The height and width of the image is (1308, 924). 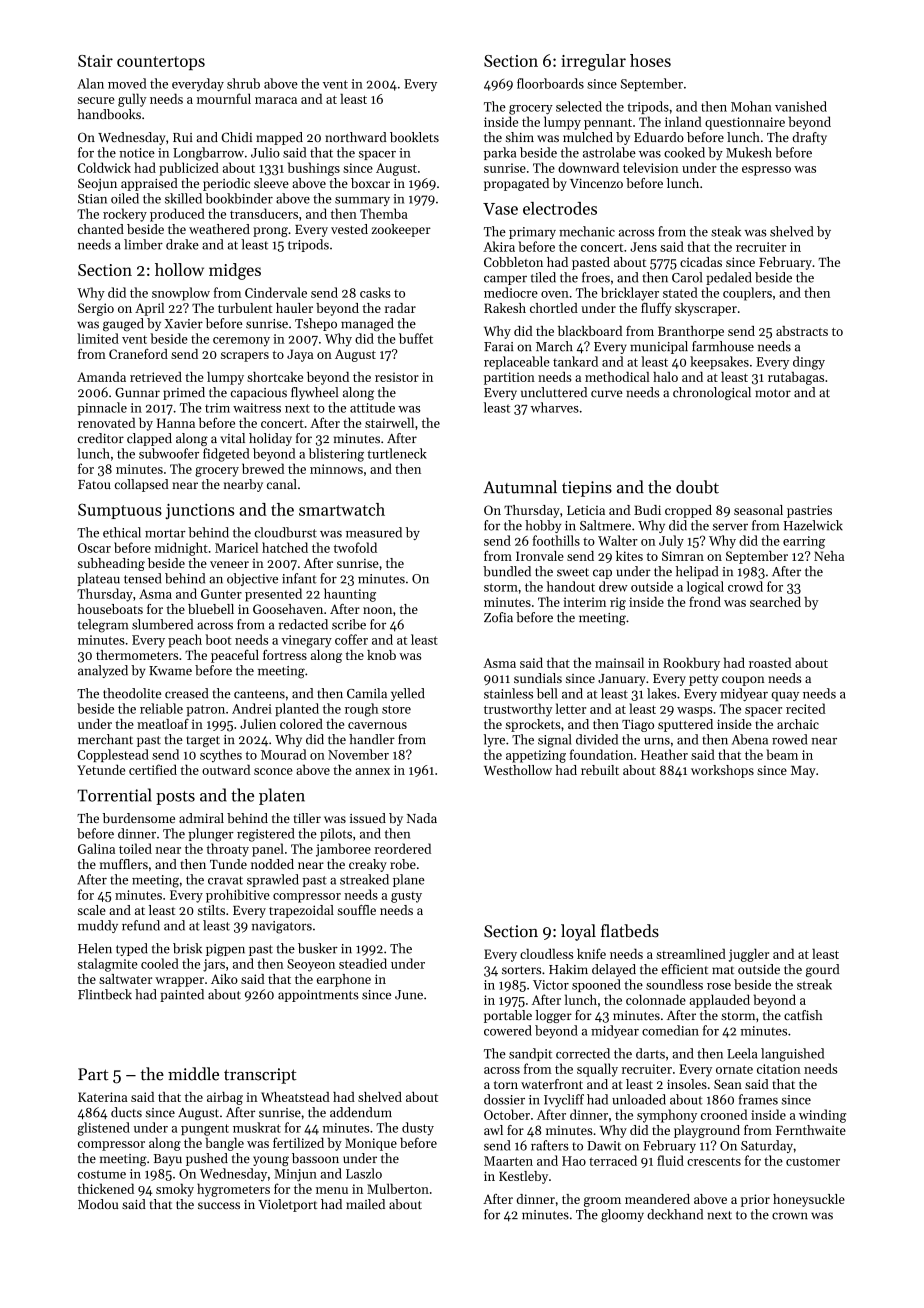 I want to click on hoses, so click(x=650, y=60).
